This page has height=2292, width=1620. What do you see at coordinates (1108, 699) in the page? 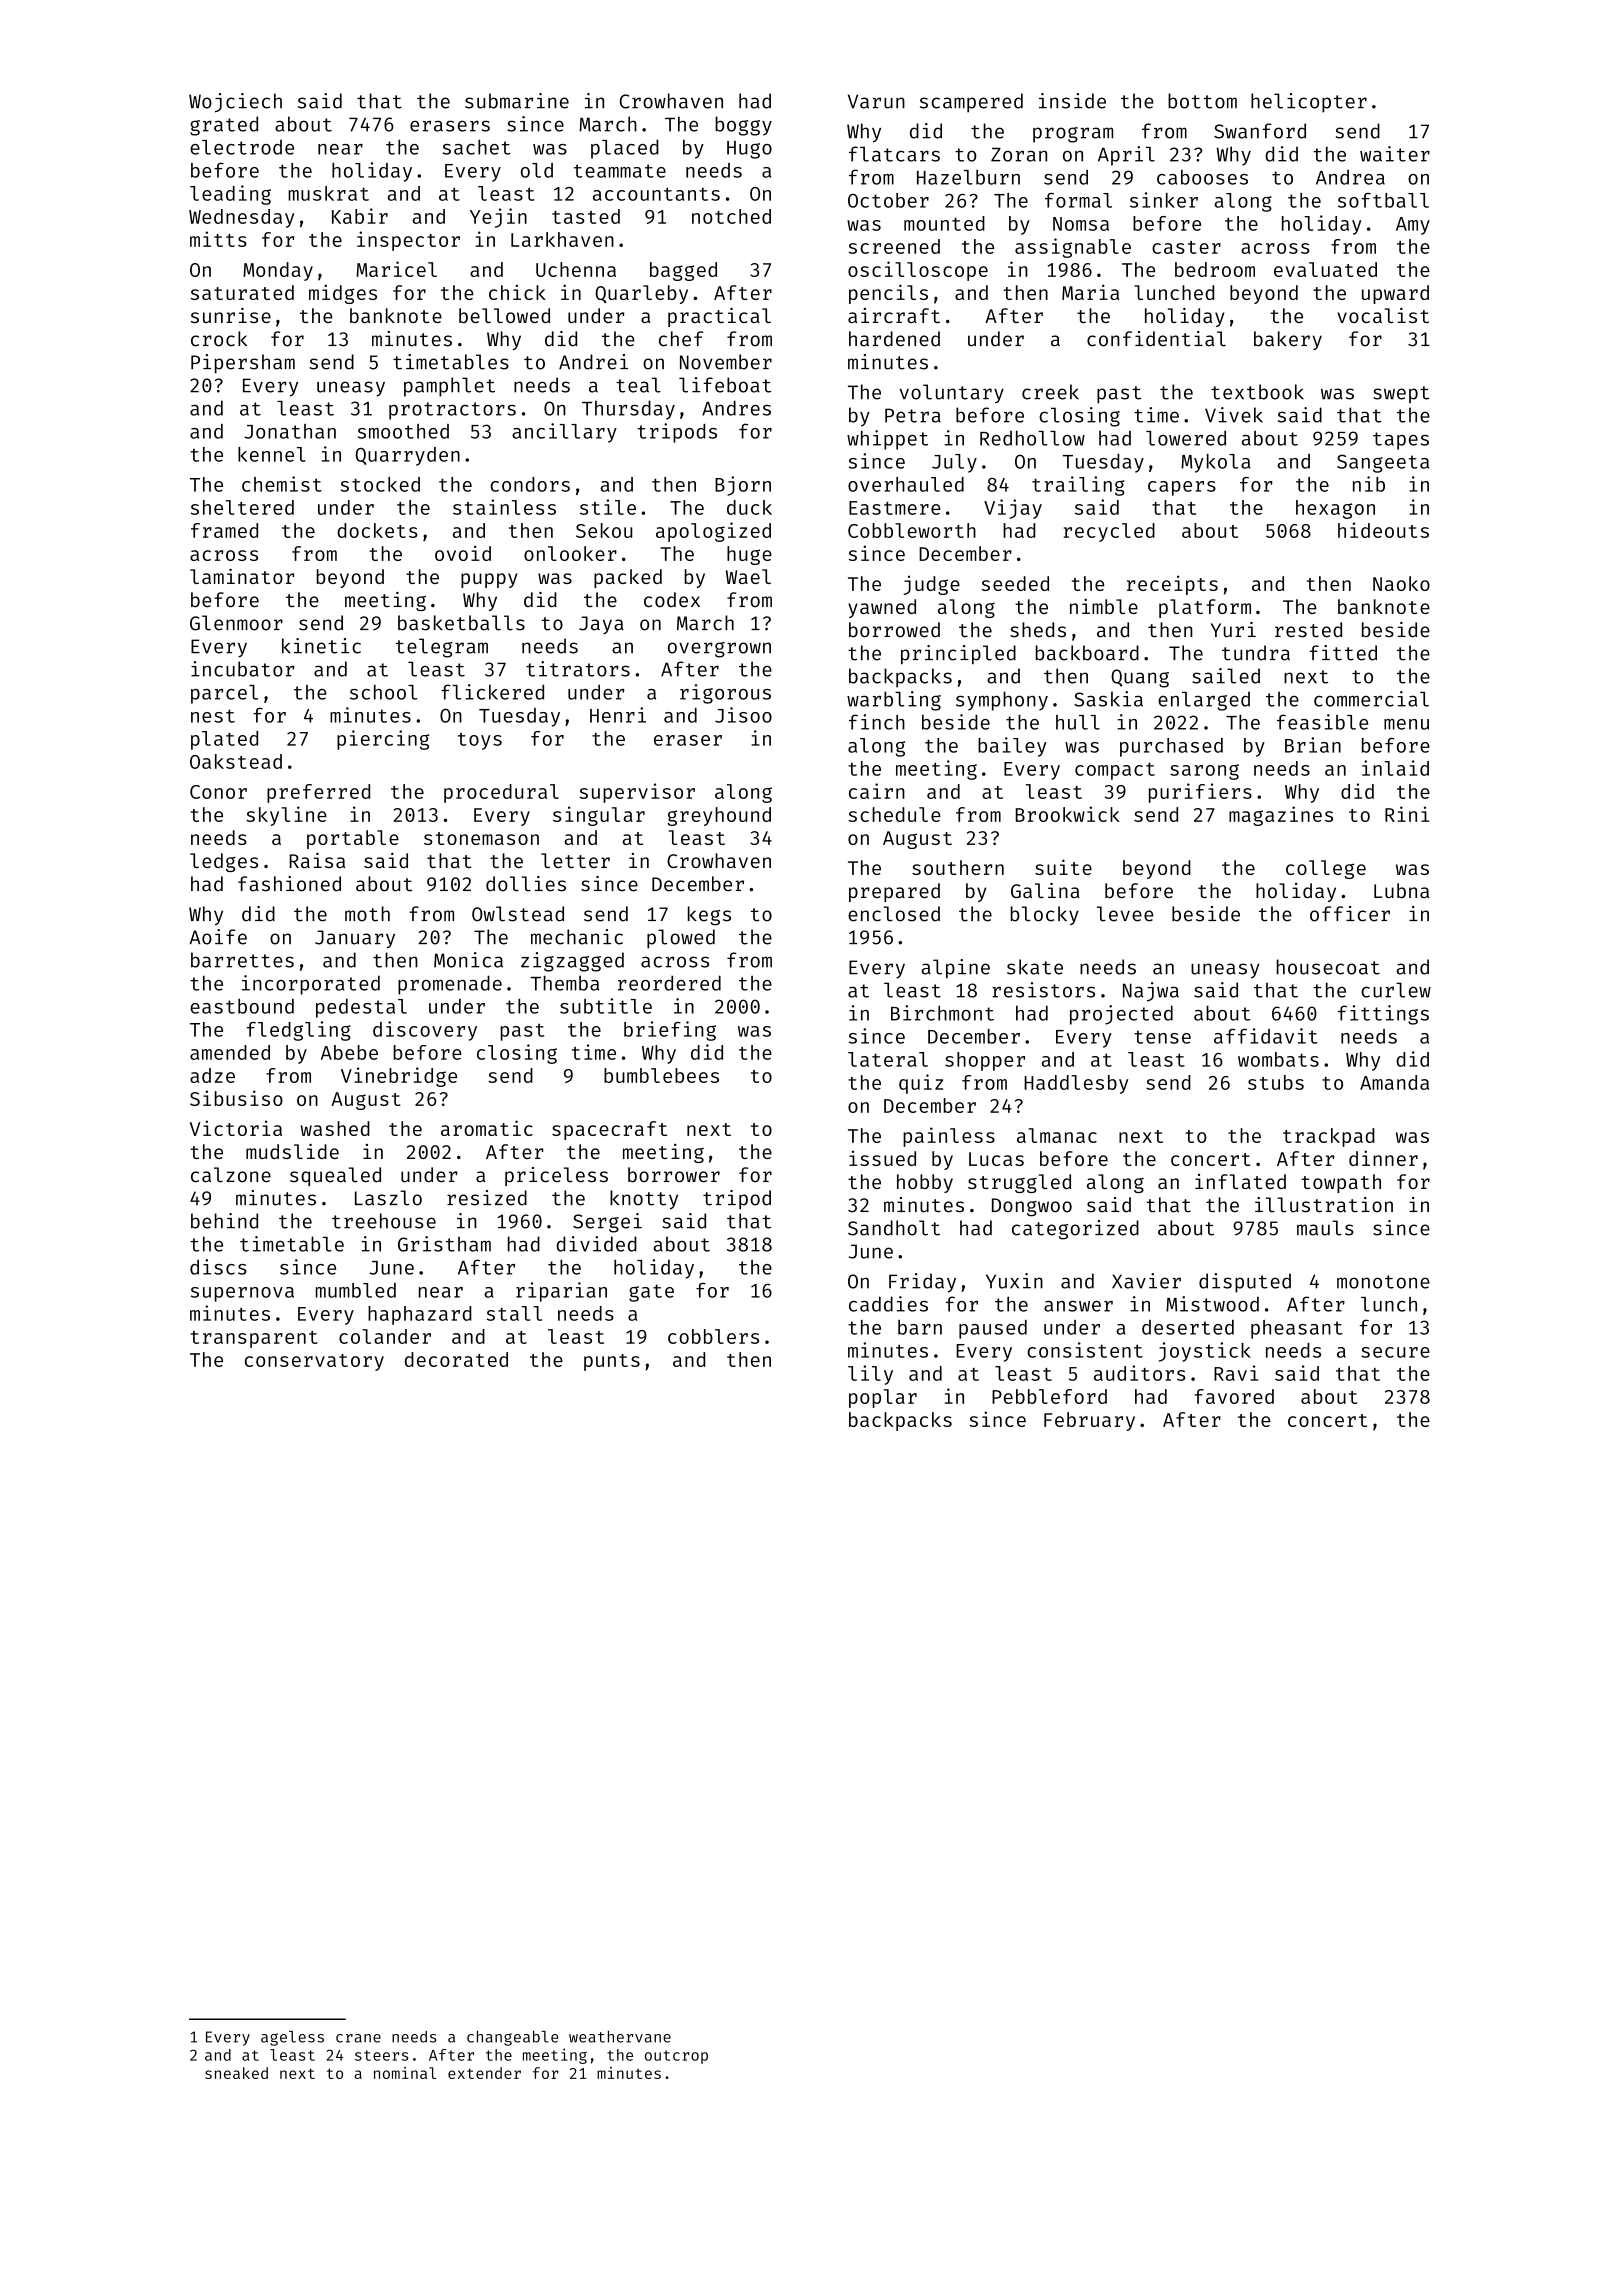
I see `Saskia` at bounding box center [1108, 699].
